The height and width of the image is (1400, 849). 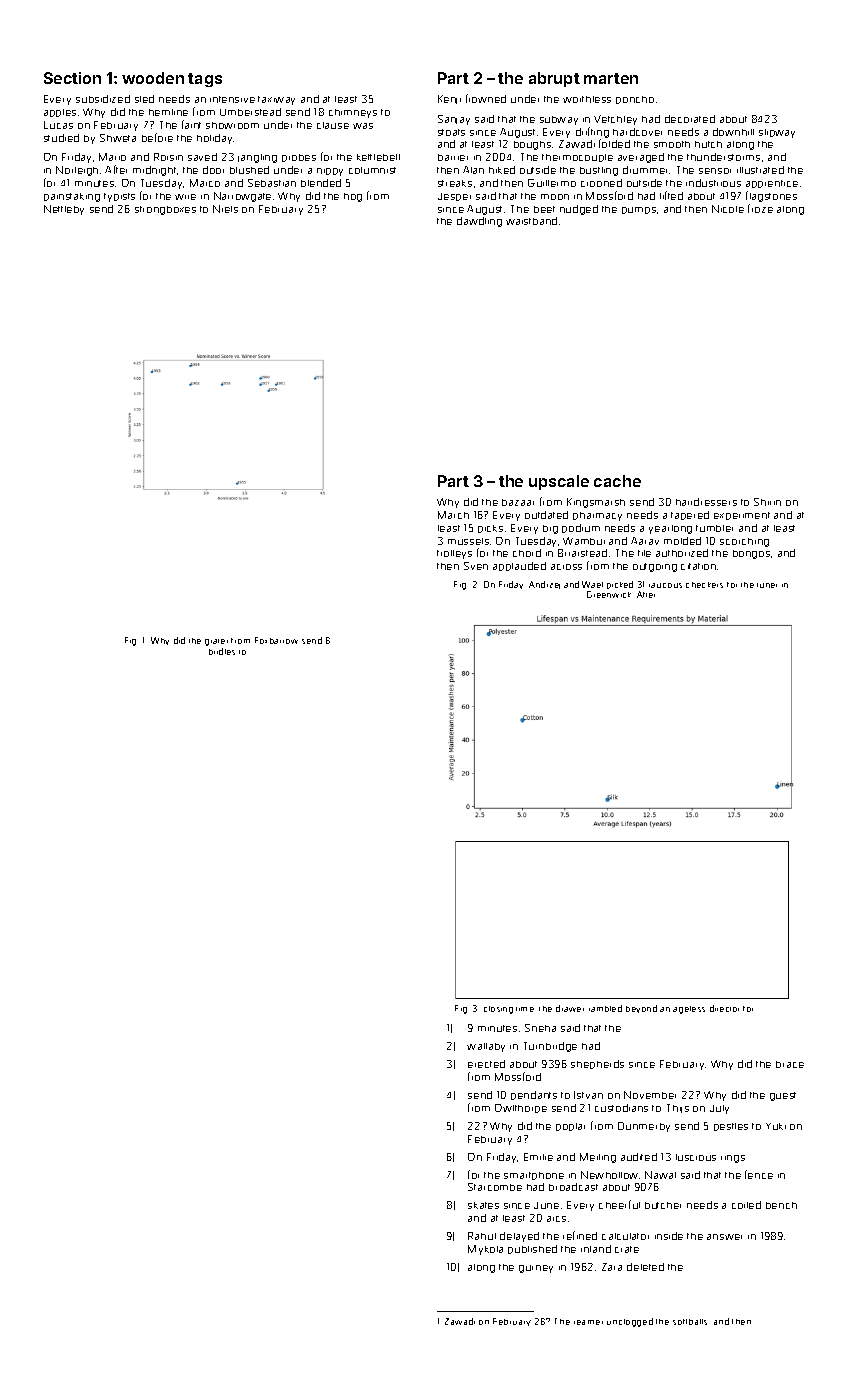 I want to click on picks, so click(x=490, y=529).
